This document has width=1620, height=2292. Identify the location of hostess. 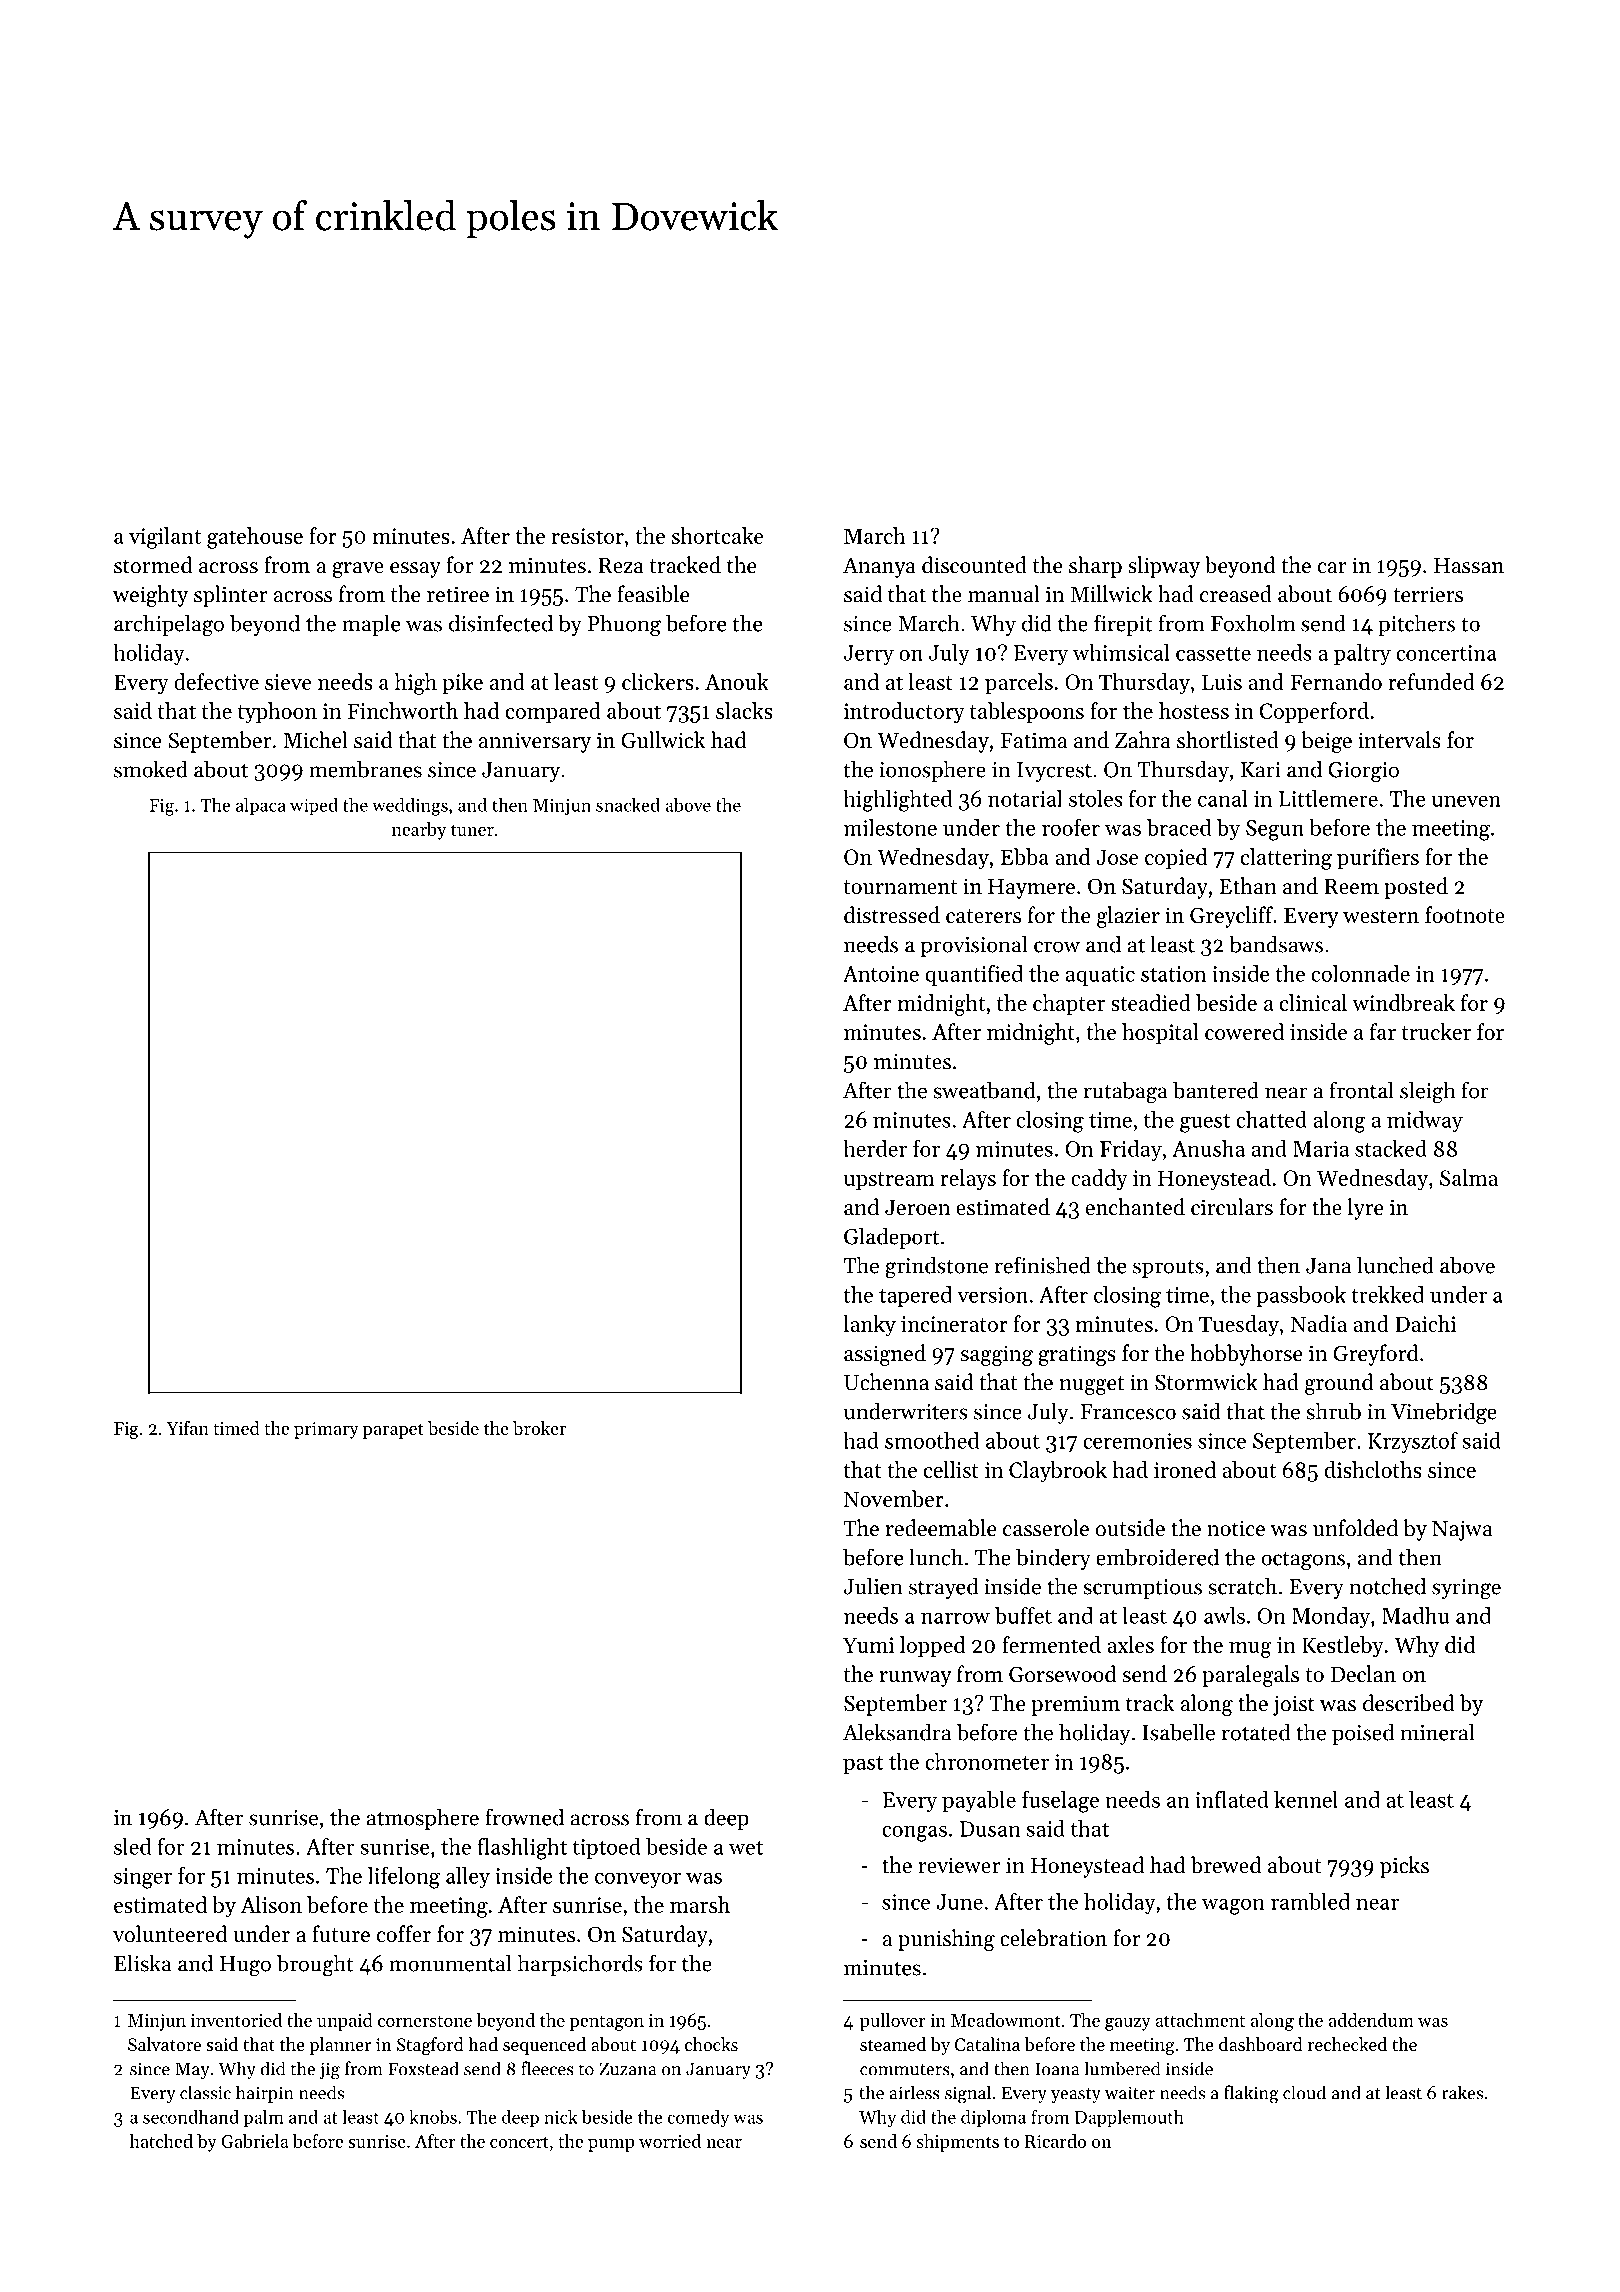
(1194, 710).
